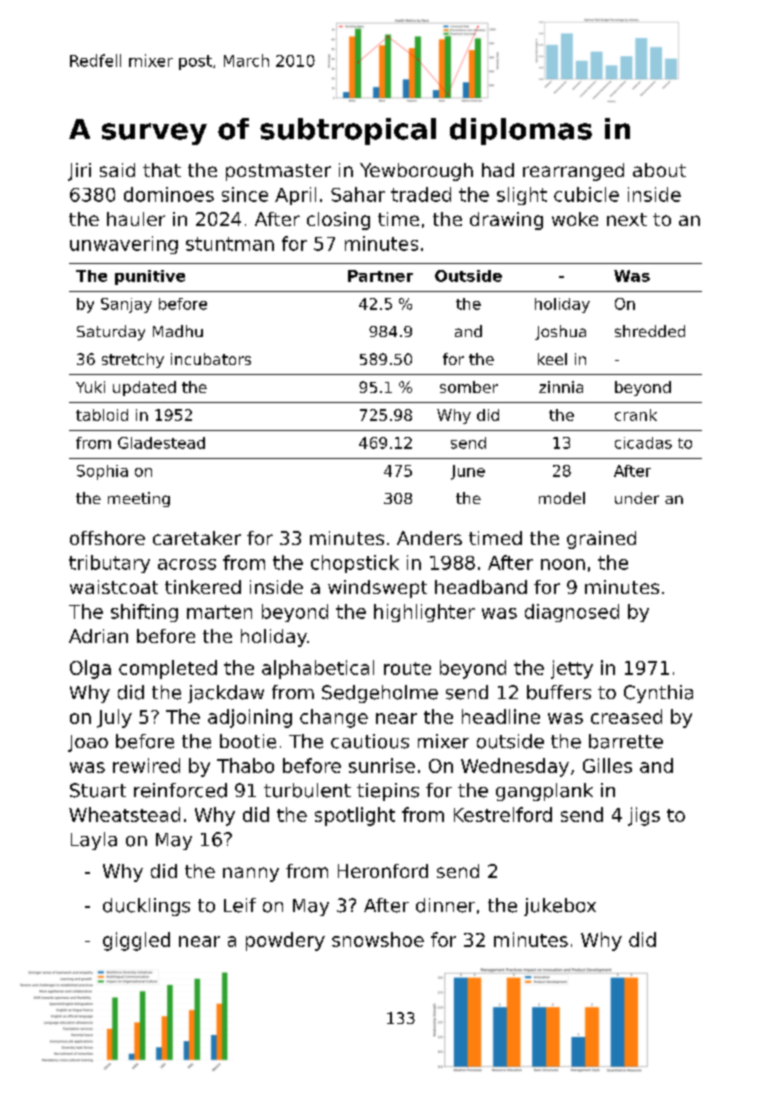  I want to click on somber, so click(469, 387).
